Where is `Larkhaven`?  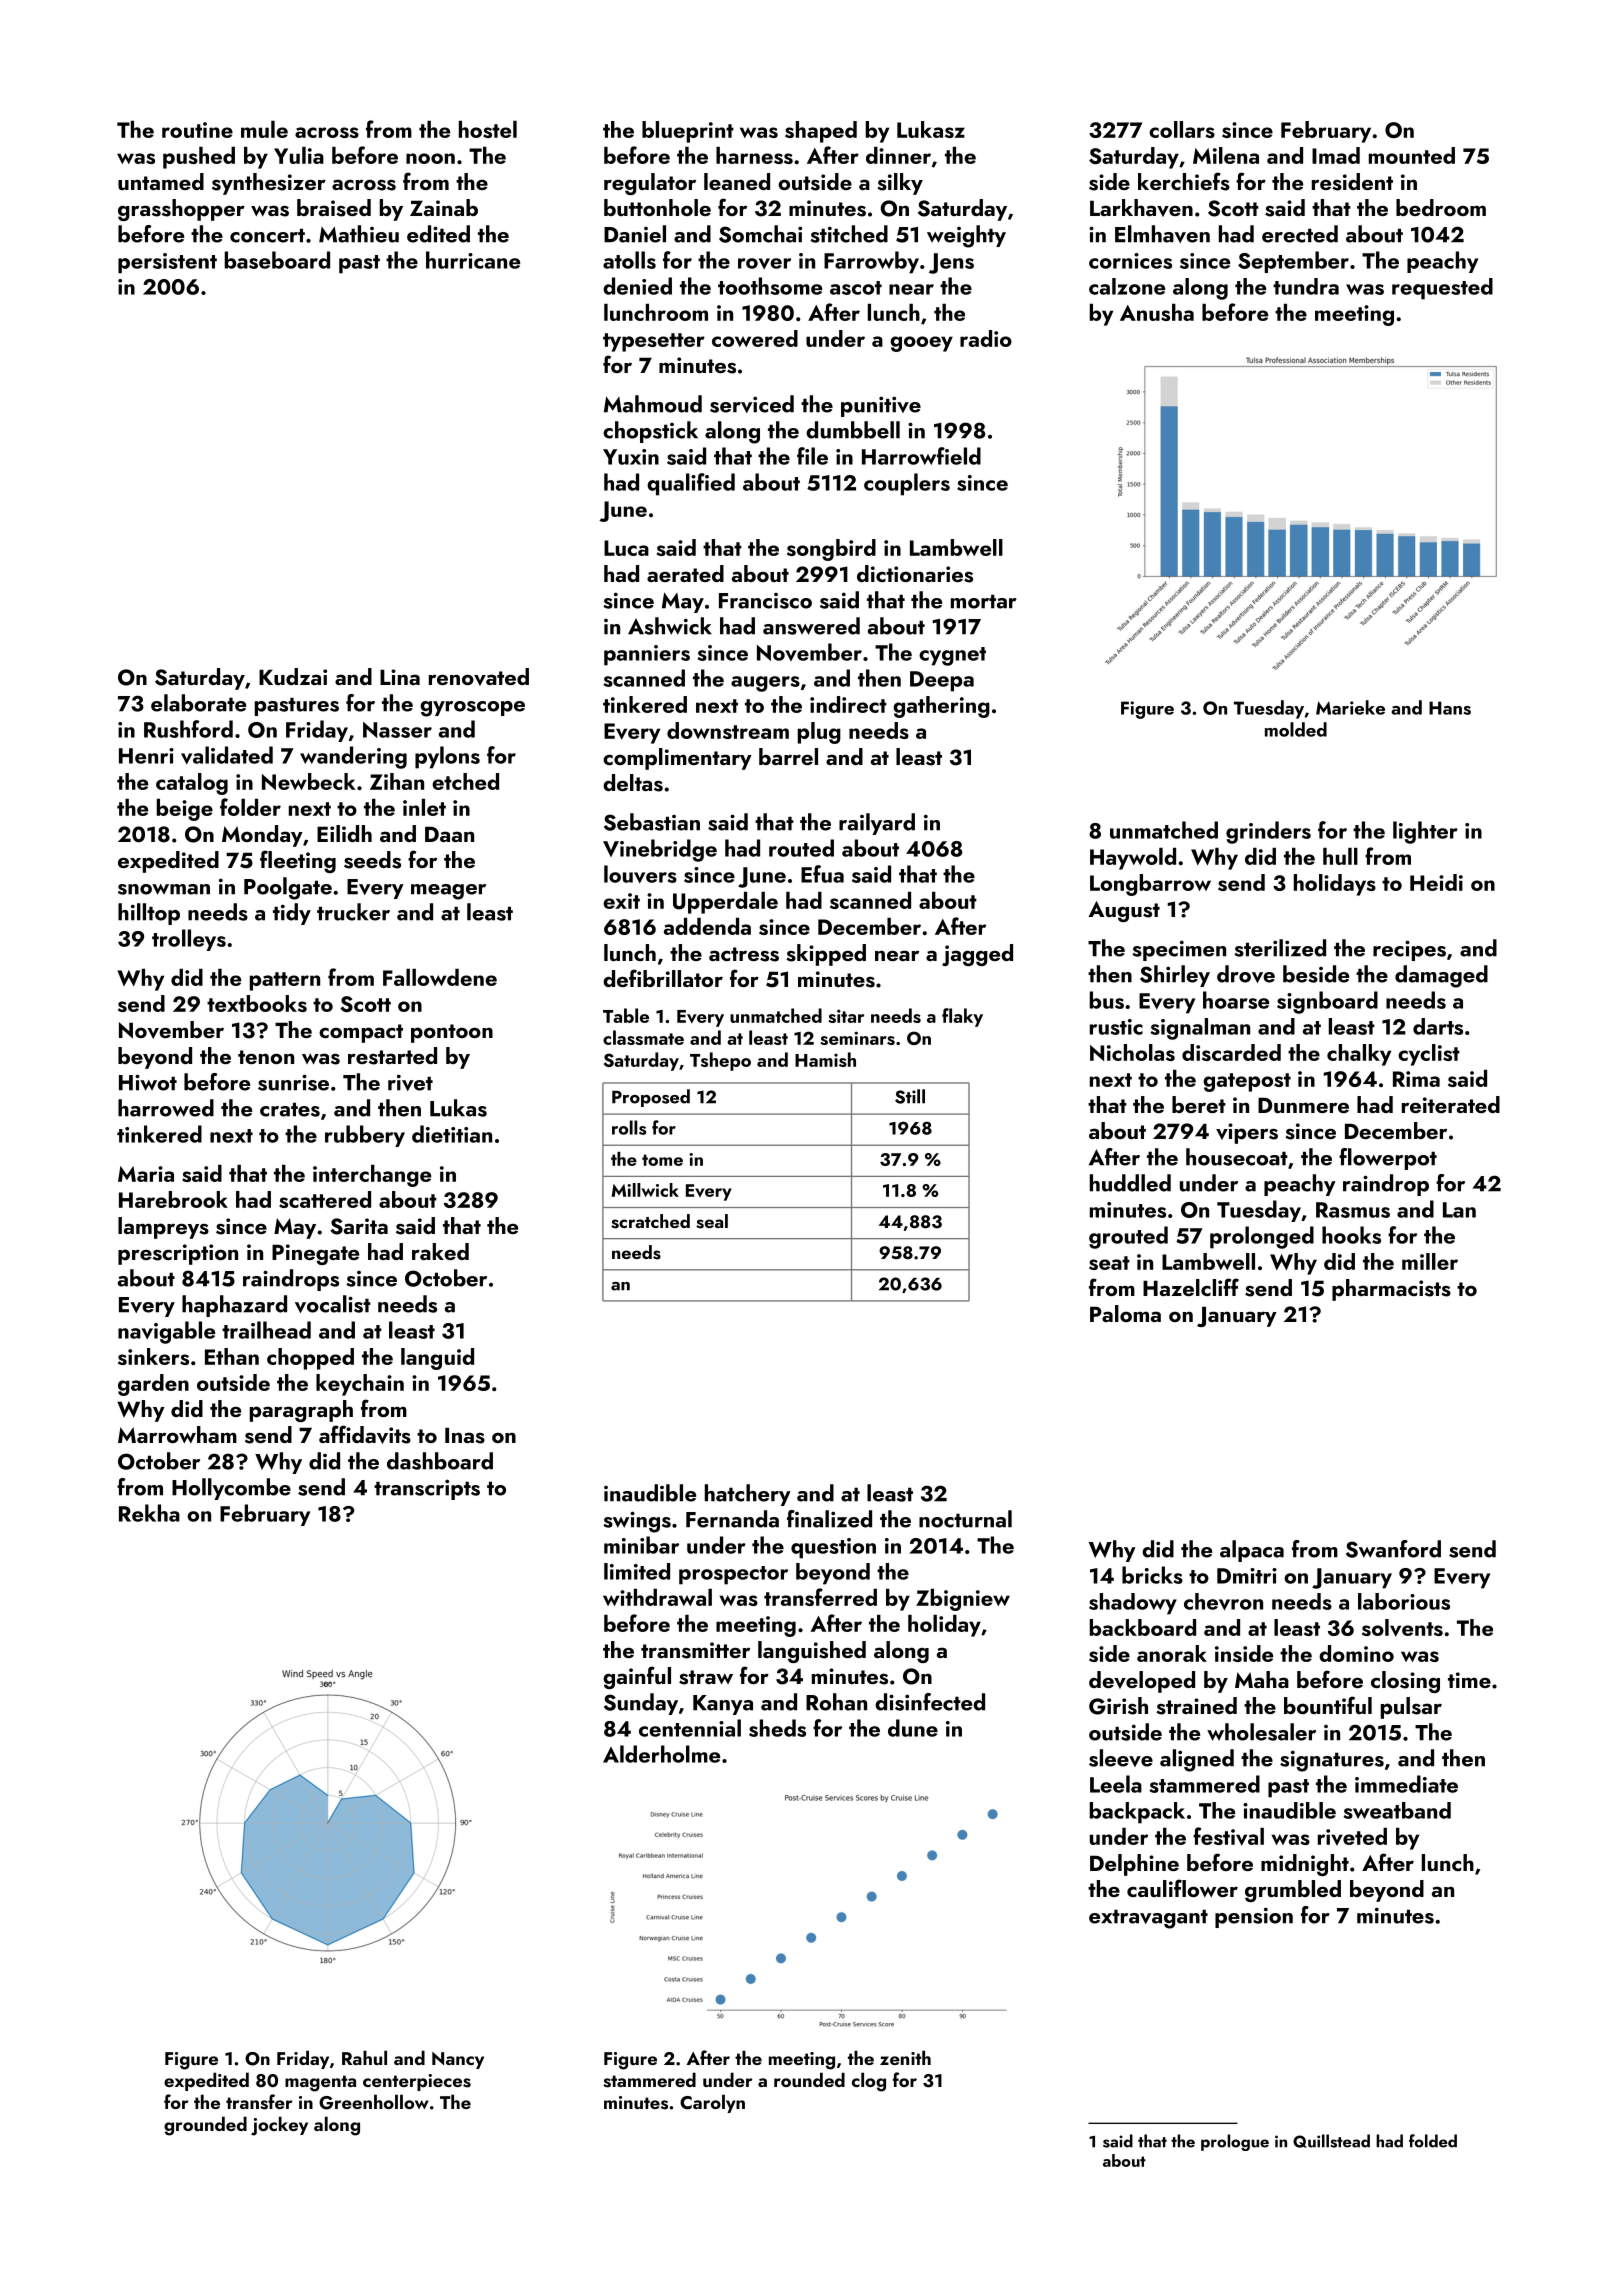 Larkhaven is located at coordinates (1141, 208).
